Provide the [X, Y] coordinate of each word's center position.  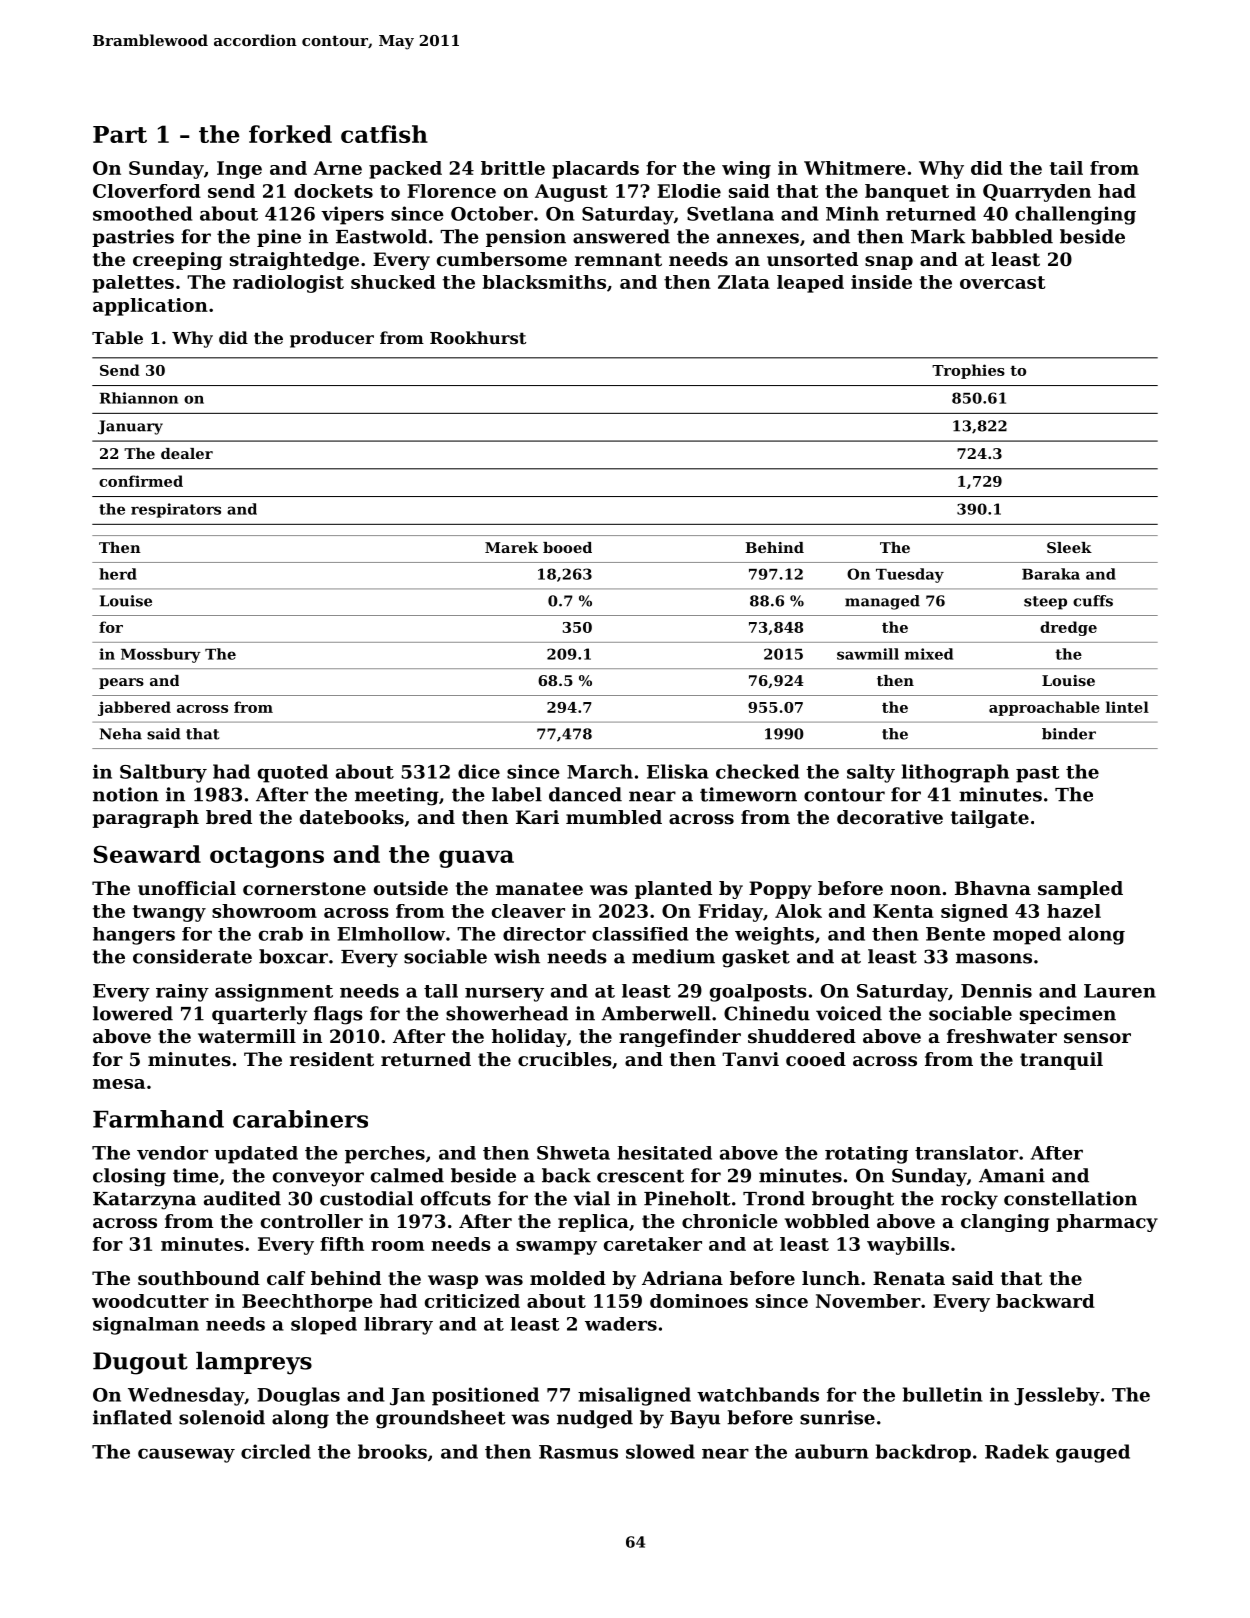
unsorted [812, 259]
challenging [1075, 215]
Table [117, 337]
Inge [239, 170]
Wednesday [186, 1396]
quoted [293, 773]
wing [746, 170]
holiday [529, 1038]
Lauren [1120, 991]
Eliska [678, 771]
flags [338, 1015]
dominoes [699, 1301]
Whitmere [855, 168]
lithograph [955, 773]
